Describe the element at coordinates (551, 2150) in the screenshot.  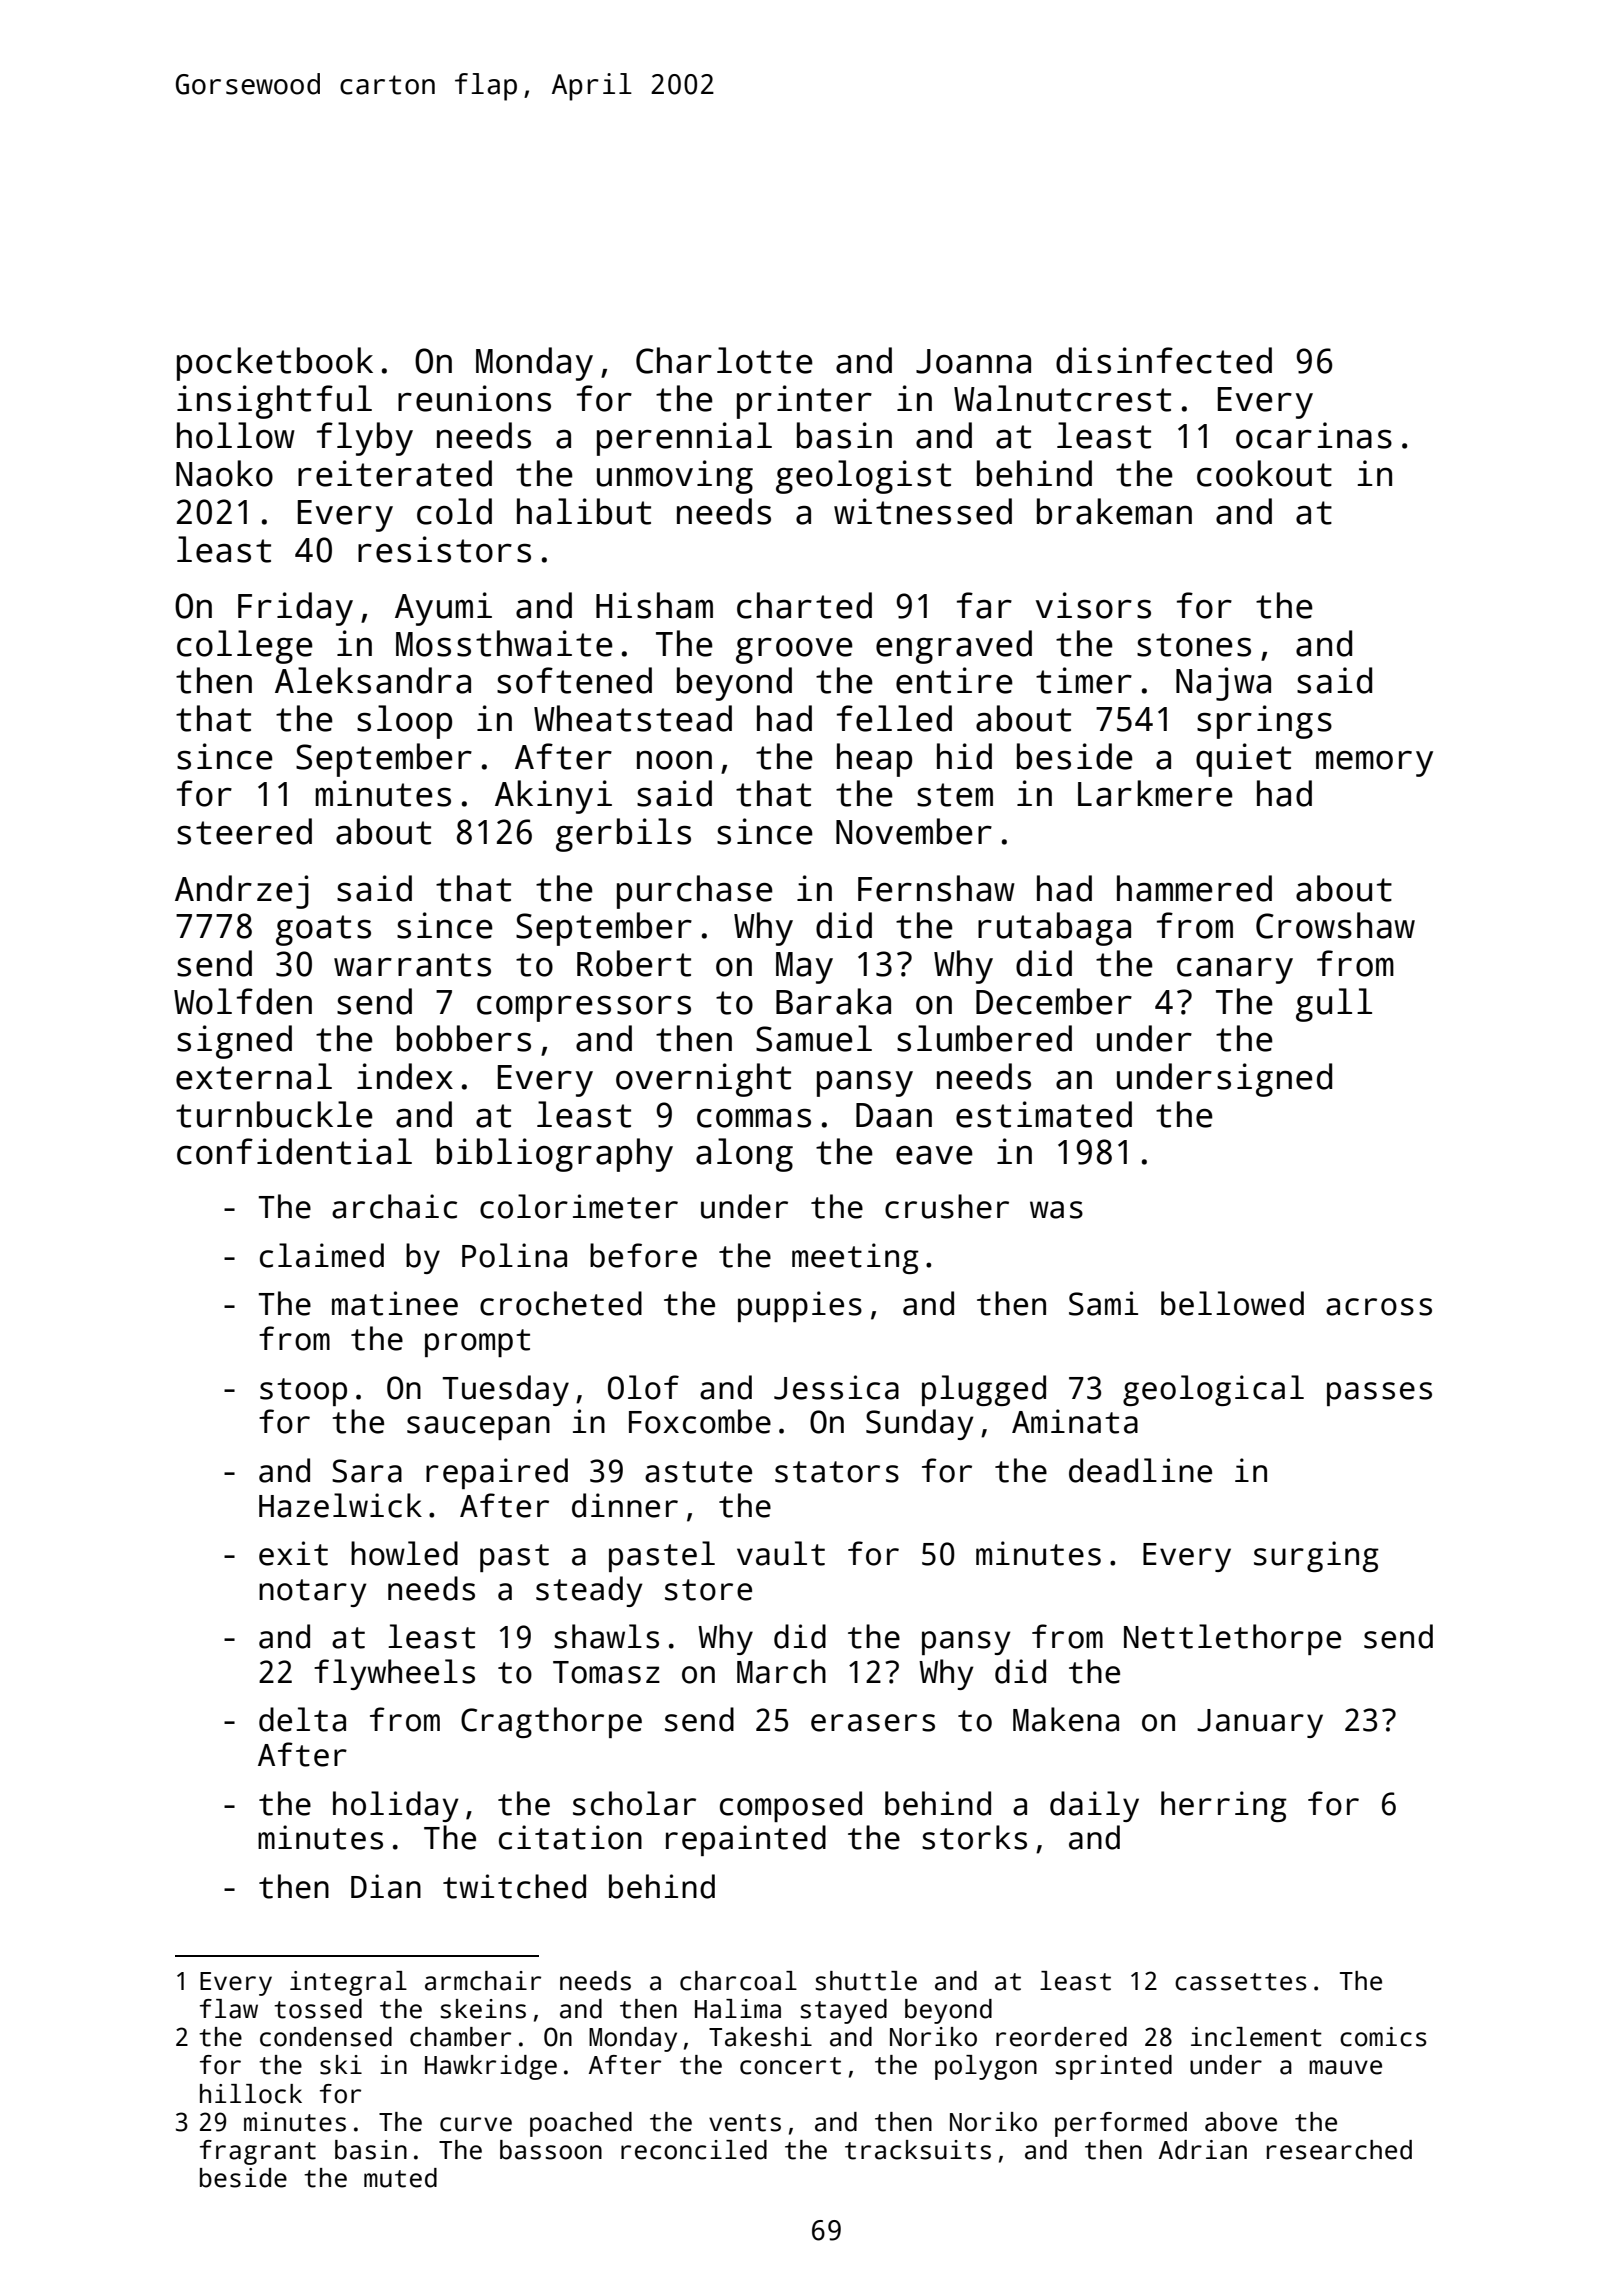
I see `bassoon` at that location.
